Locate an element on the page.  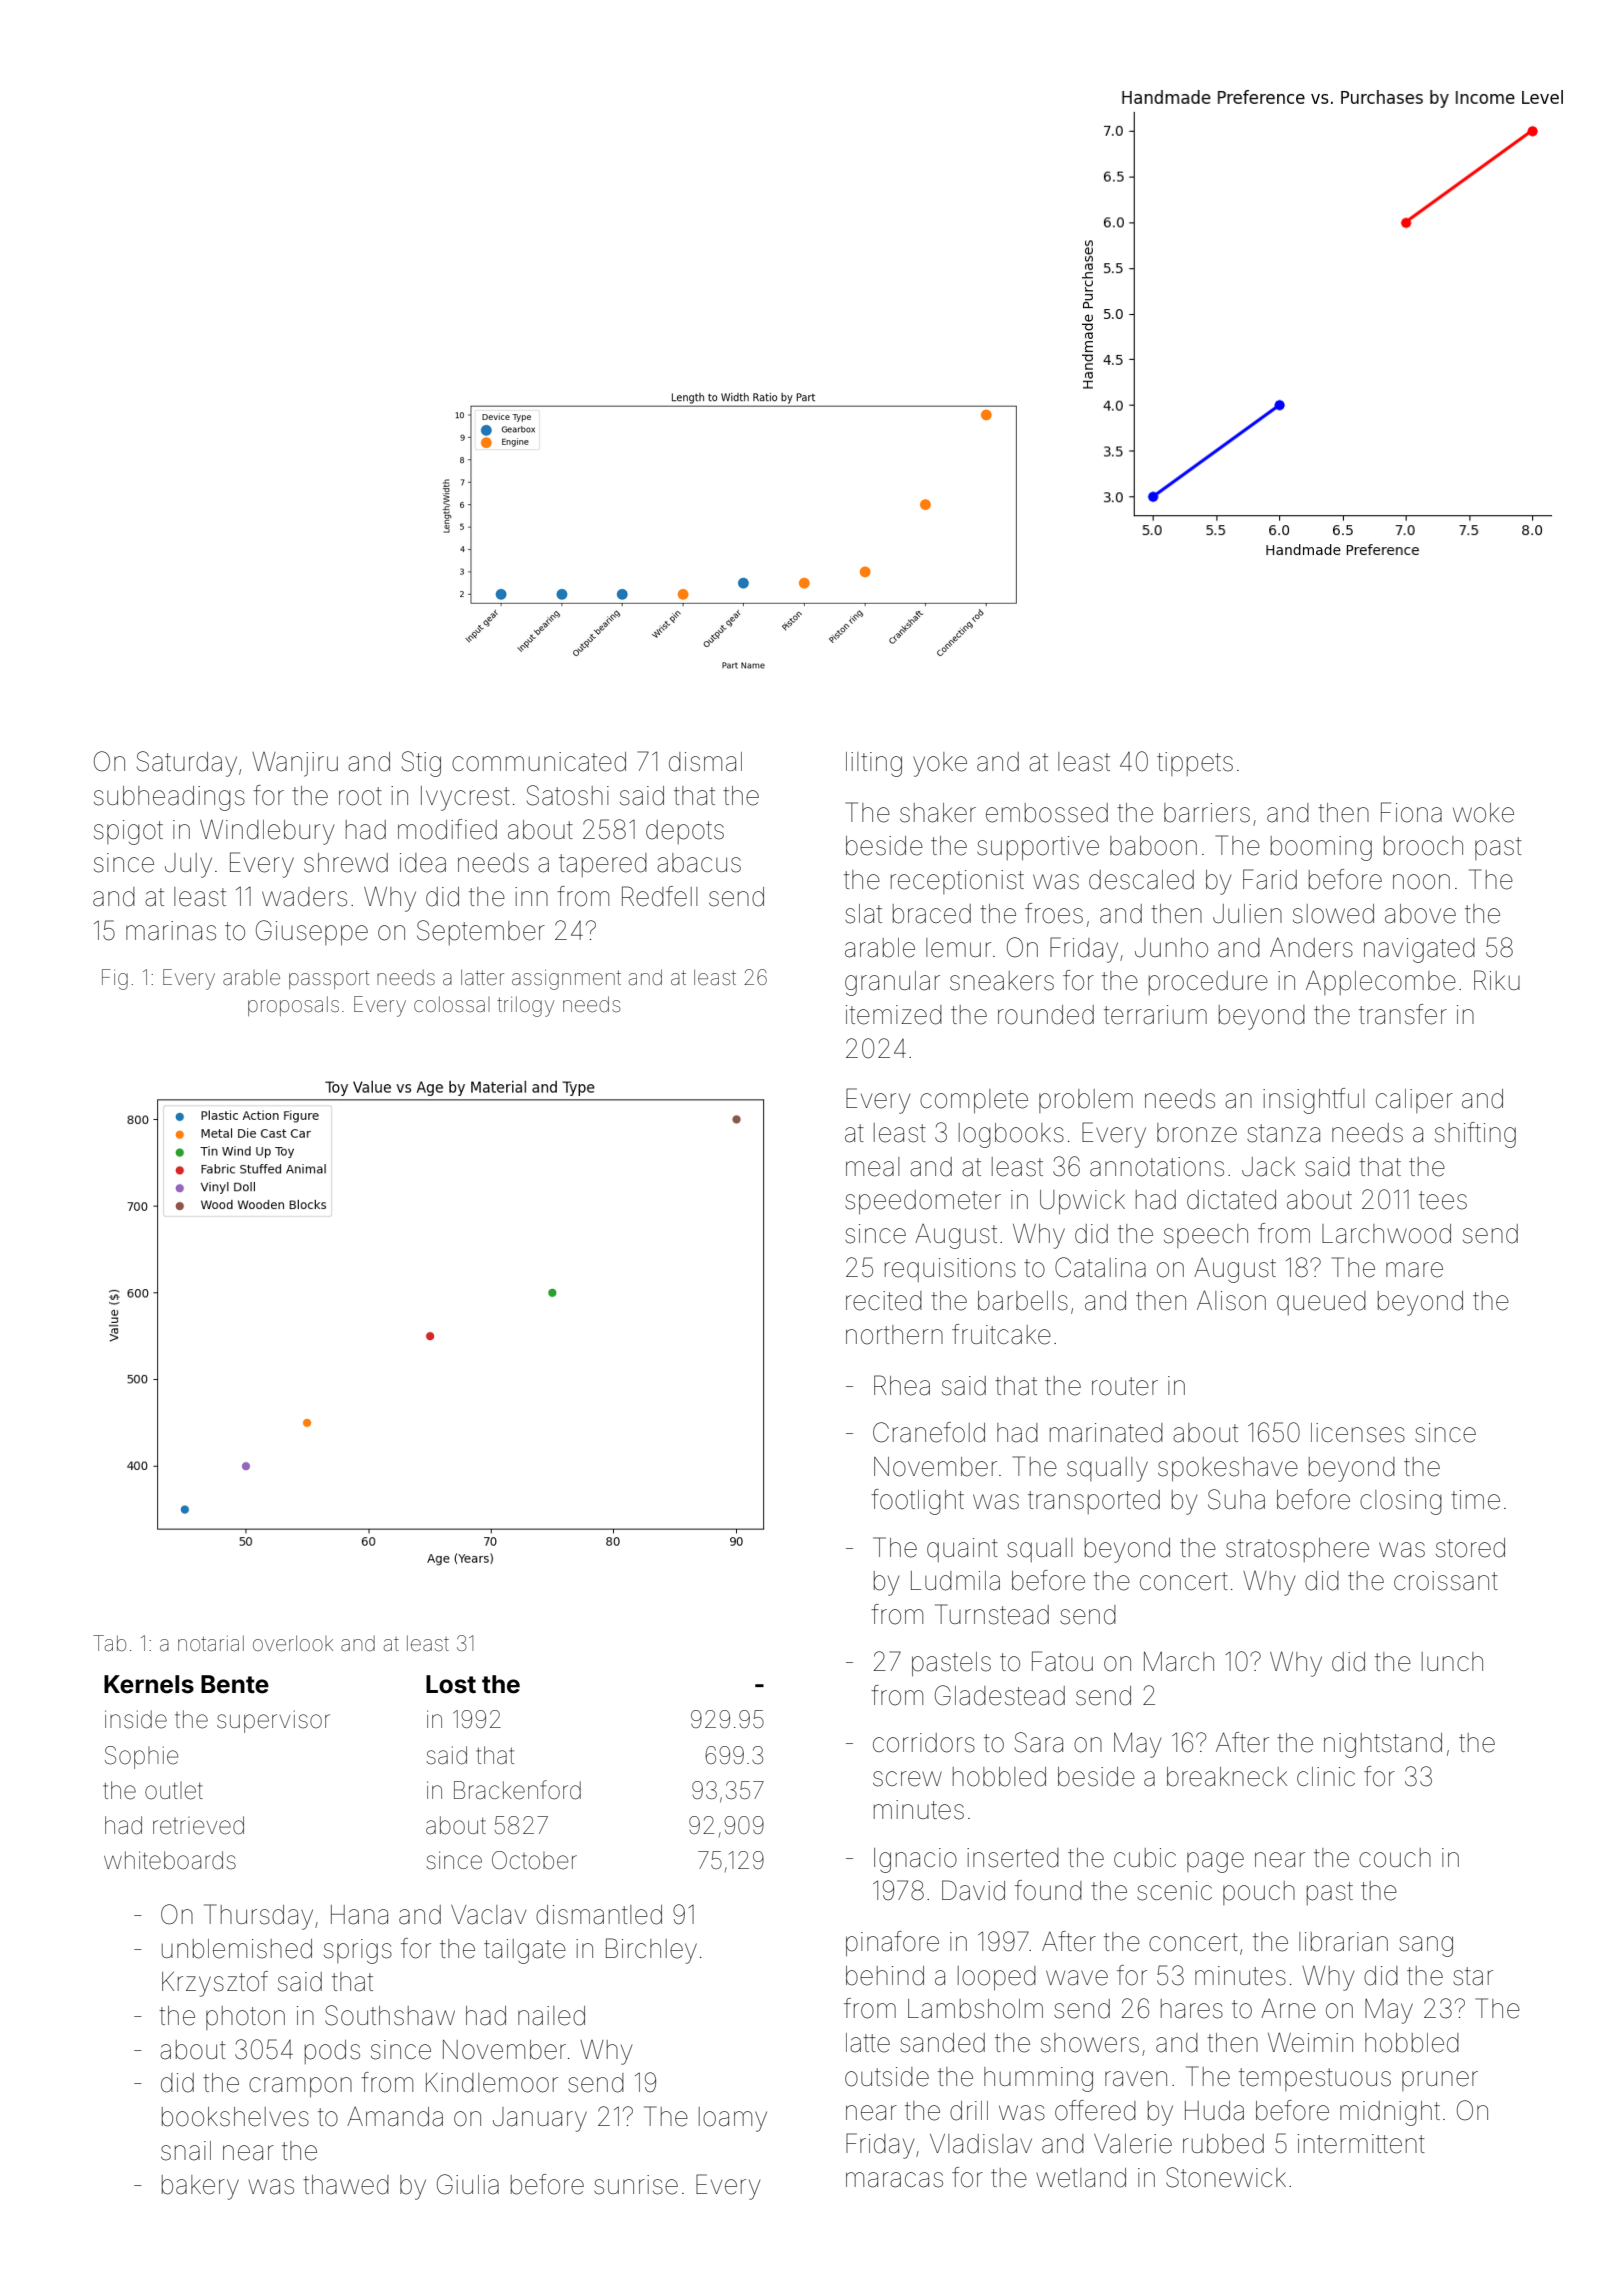
tippets is located at coordinates (1195, 764).
